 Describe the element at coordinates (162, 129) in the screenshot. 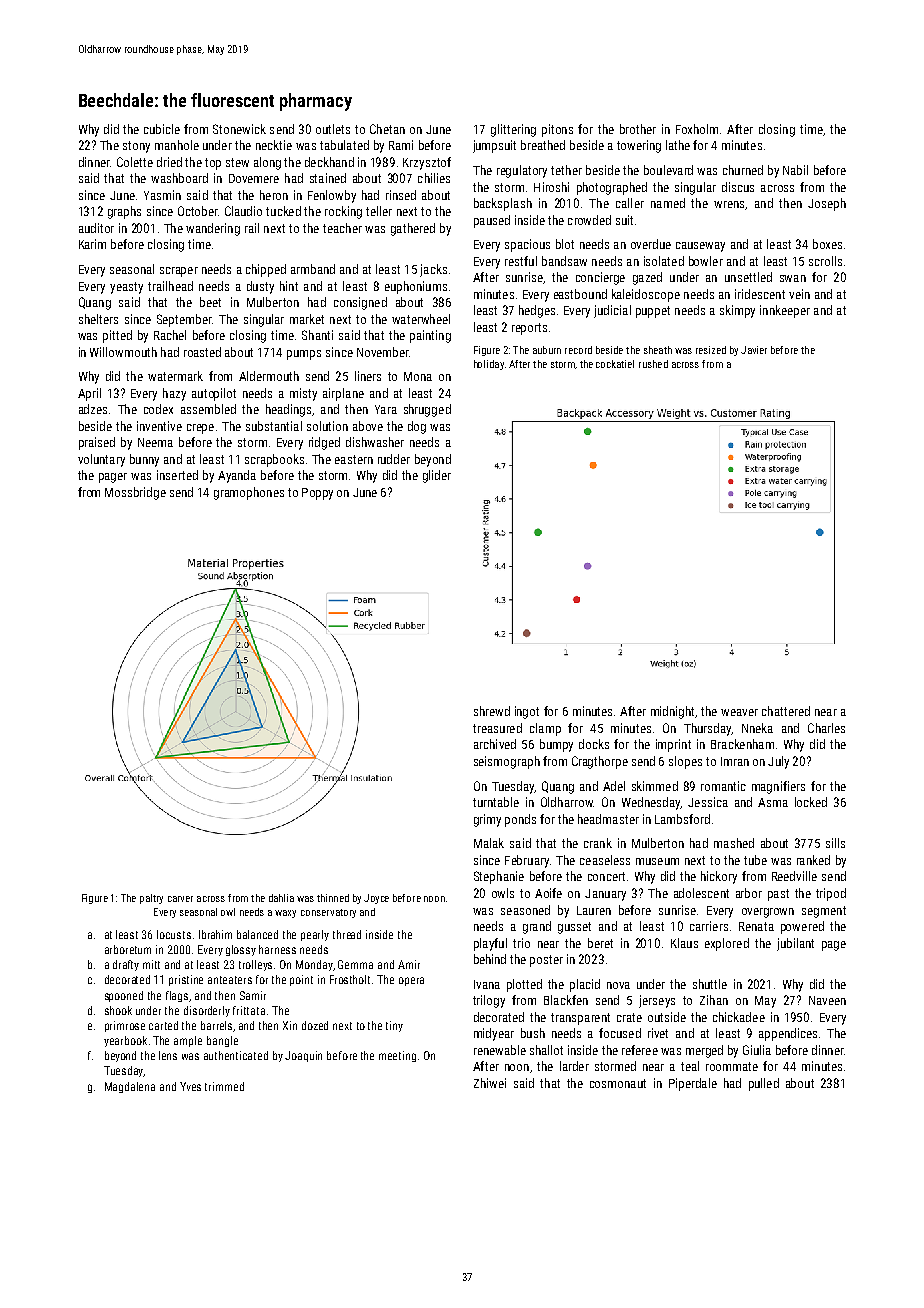

I see `cubicle` at that location.
